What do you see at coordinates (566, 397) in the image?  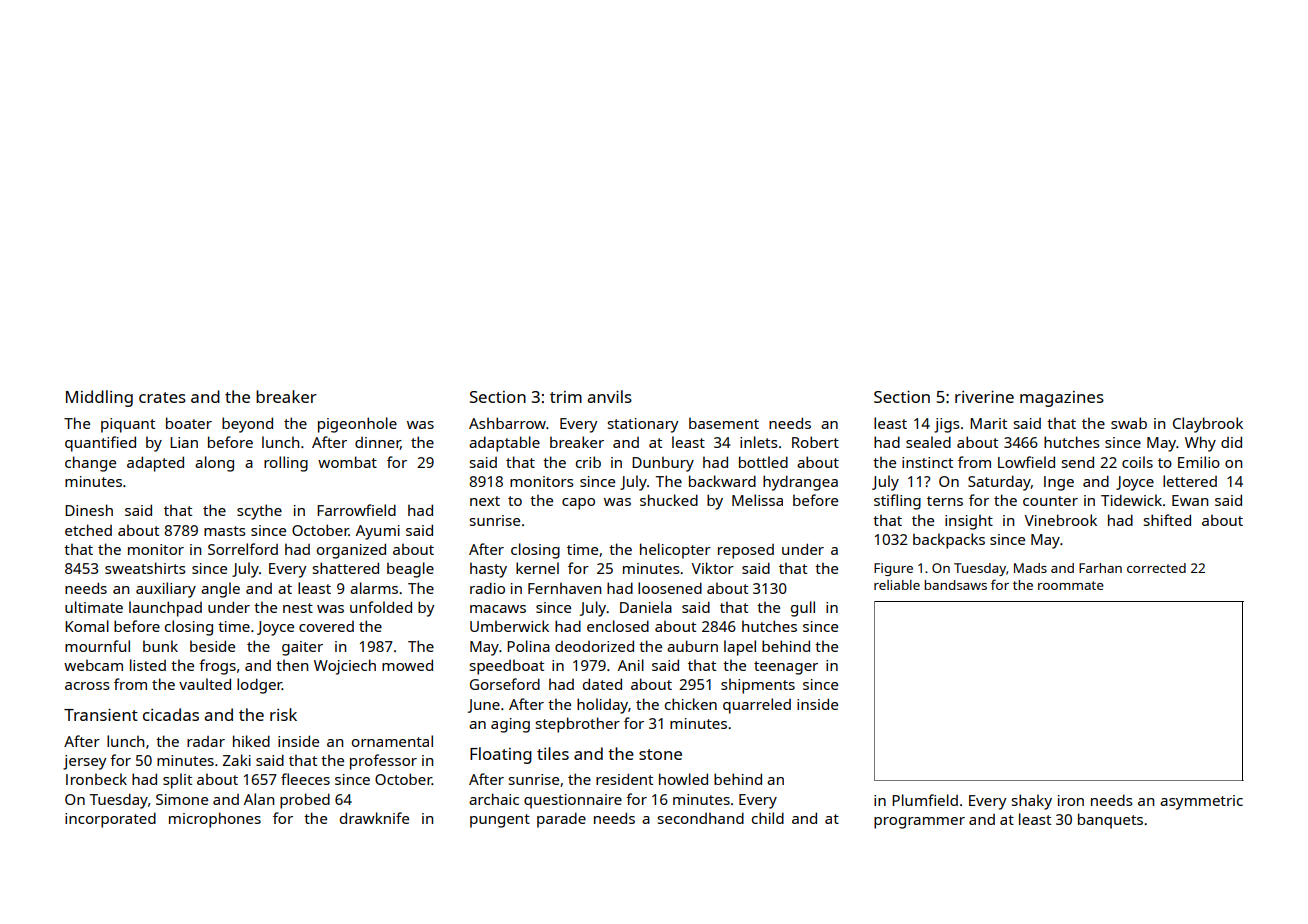 I see `trim` at bounding box center [566, 397].
